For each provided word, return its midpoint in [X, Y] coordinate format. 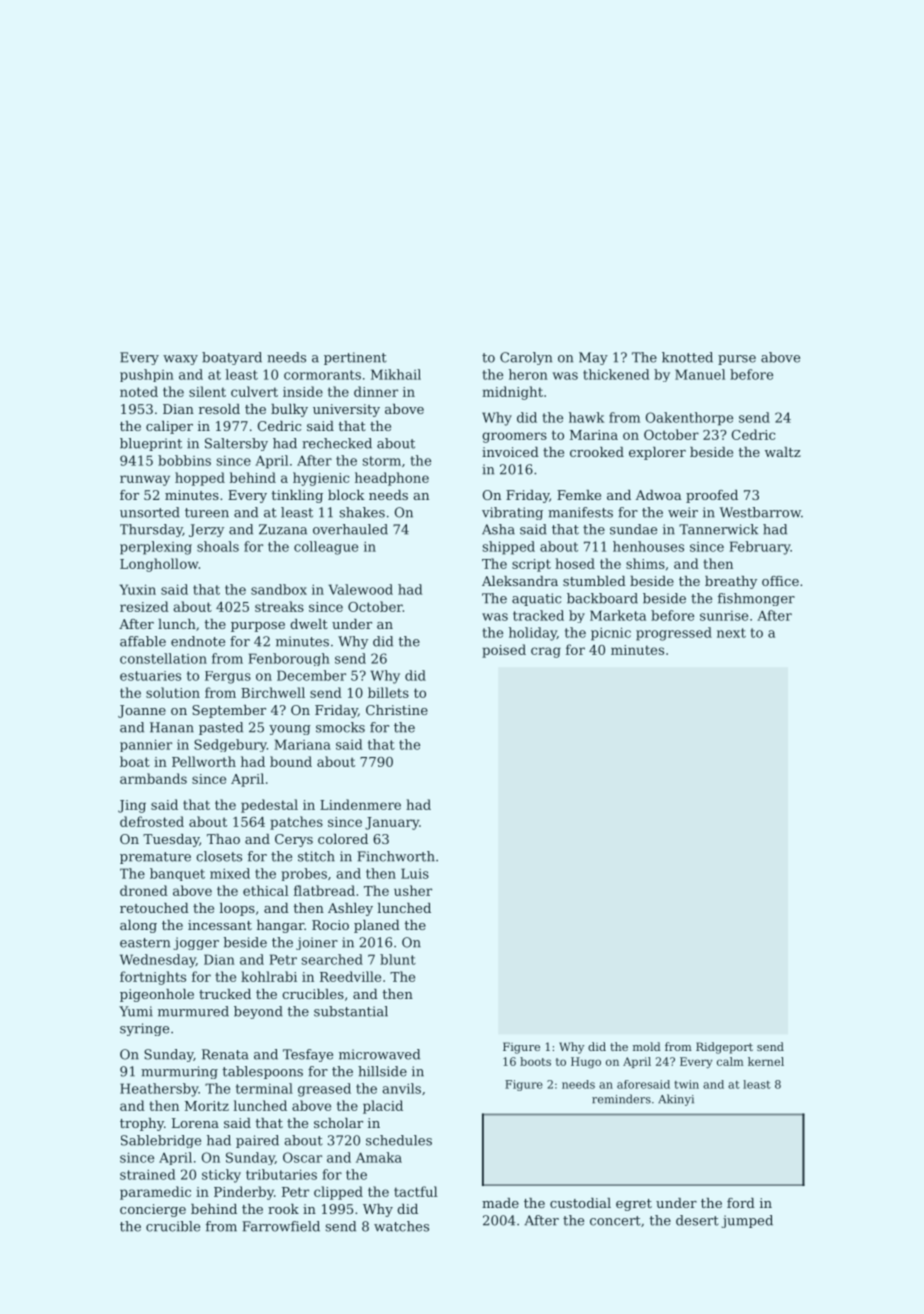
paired [257, 1141]
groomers [514, 437]
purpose [258, 627]
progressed [674, 634]
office [780, 581]
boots [535, 1061]
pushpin [147, 375]
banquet [177, 874]
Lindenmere [360, 804]
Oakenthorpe [689, 419]
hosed [575, 563]
